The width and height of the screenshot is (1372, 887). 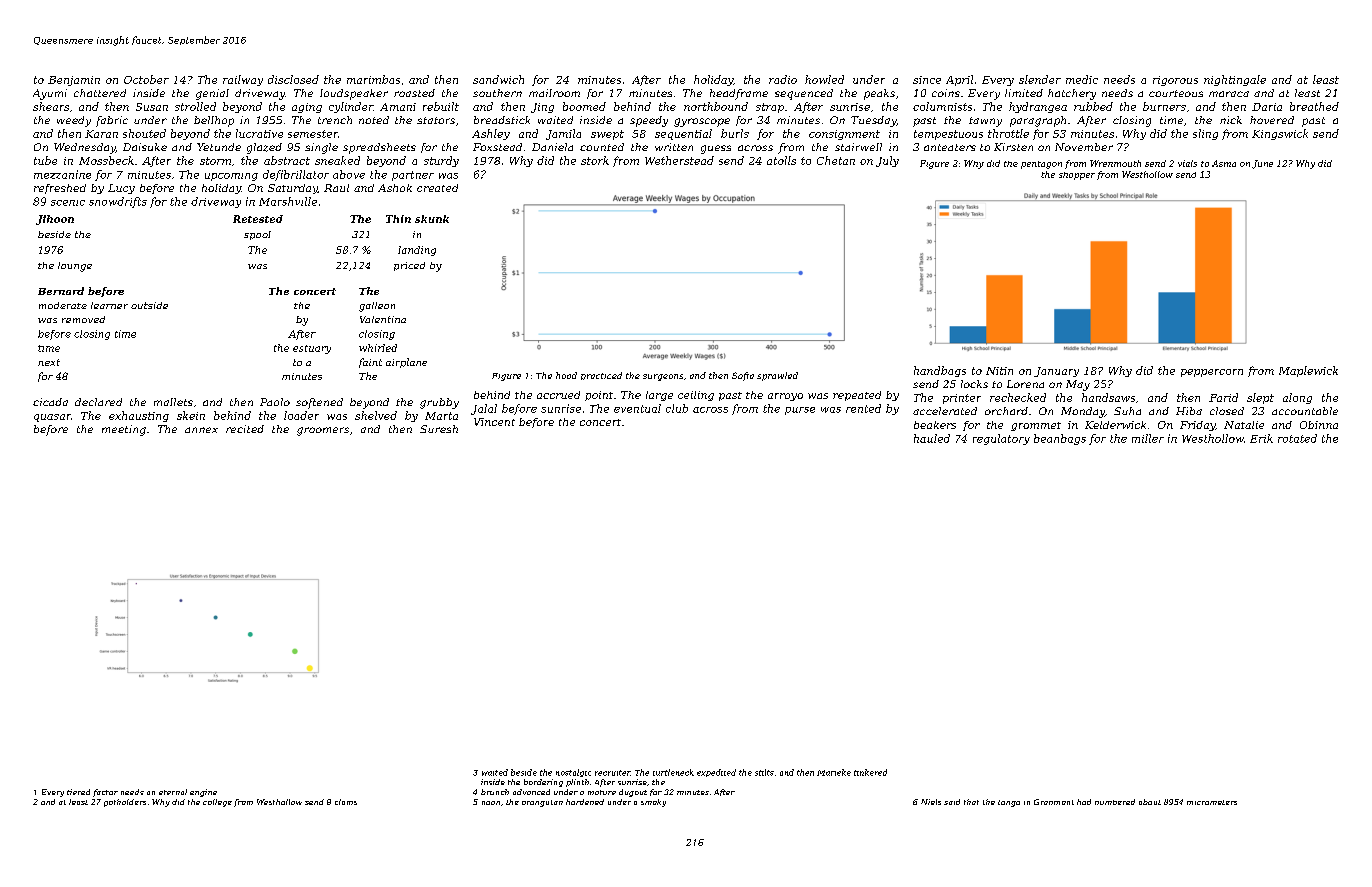 What do you see at coordinates (1308, 371) in the screenshot?
I see `Maplewick` at bounding box center [1308, 371].
